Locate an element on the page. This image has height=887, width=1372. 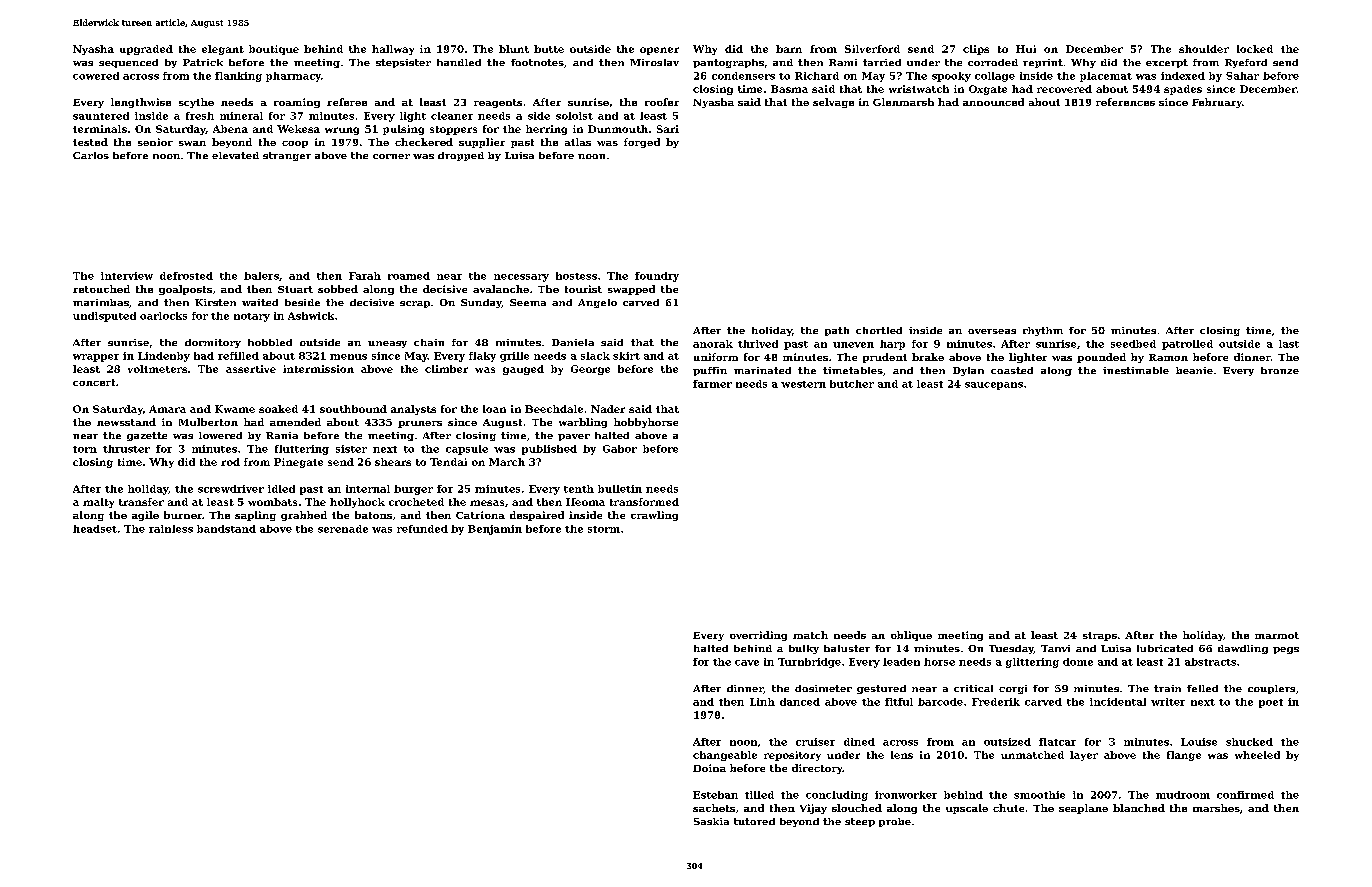
barn is located at coordinates (789, 49).
